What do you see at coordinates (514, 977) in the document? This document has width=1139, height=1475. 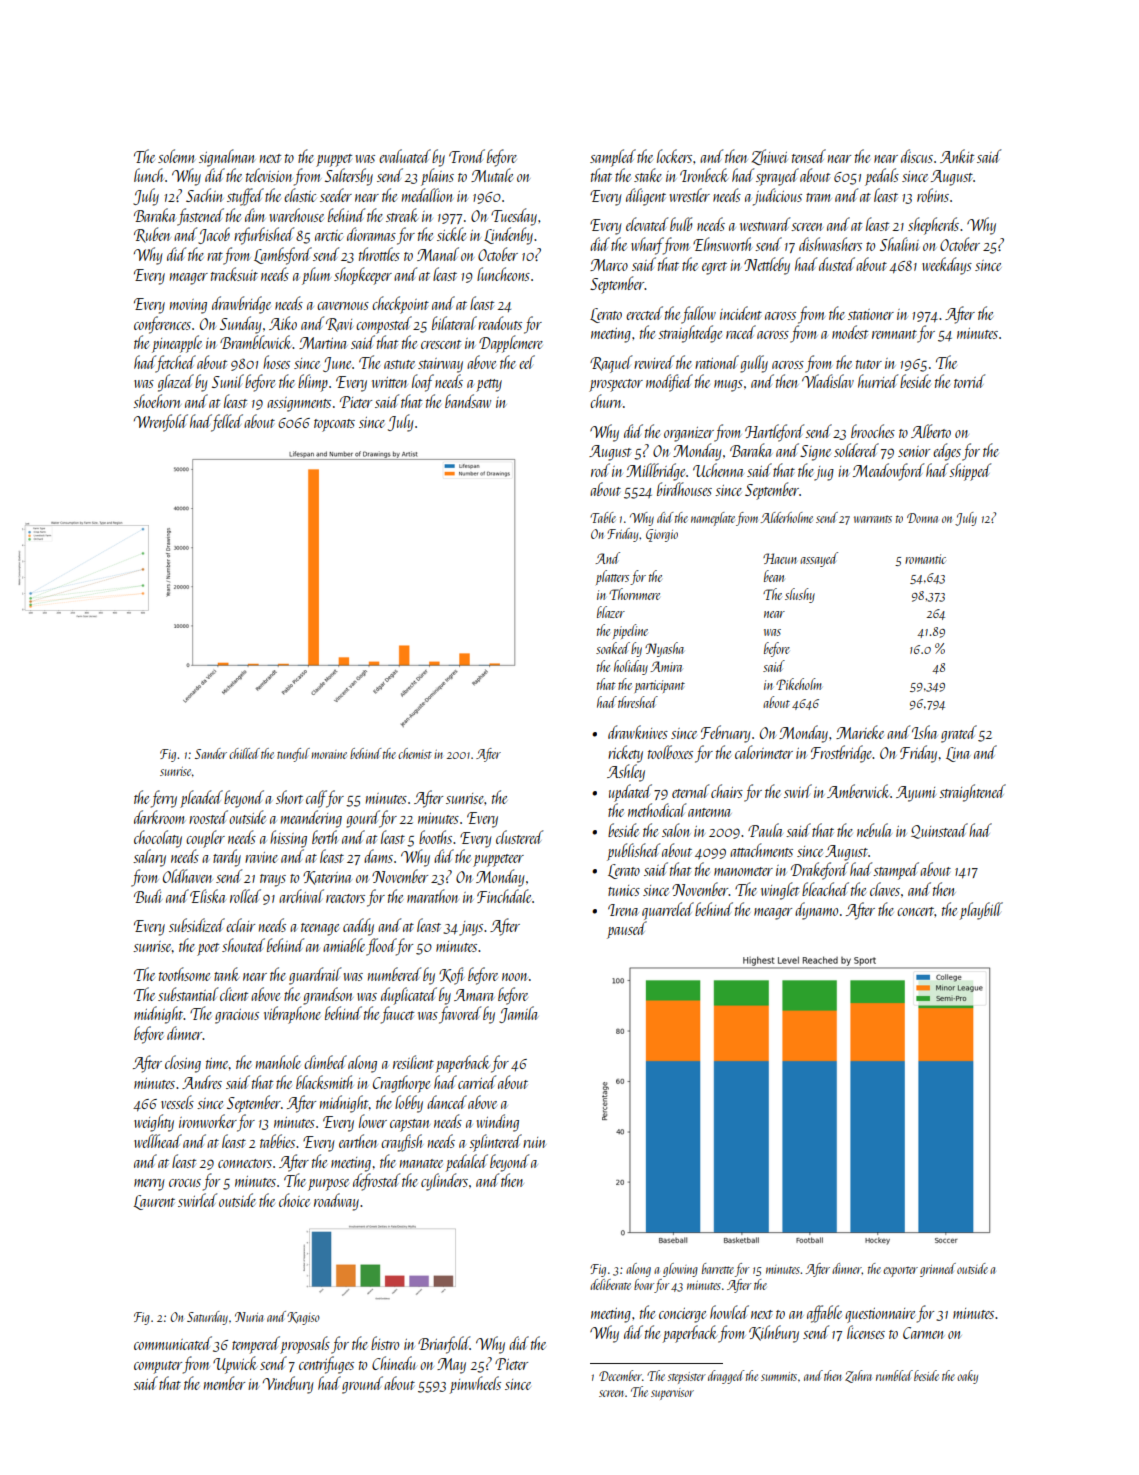 I see `noon` at bounding box center [514, 977].
